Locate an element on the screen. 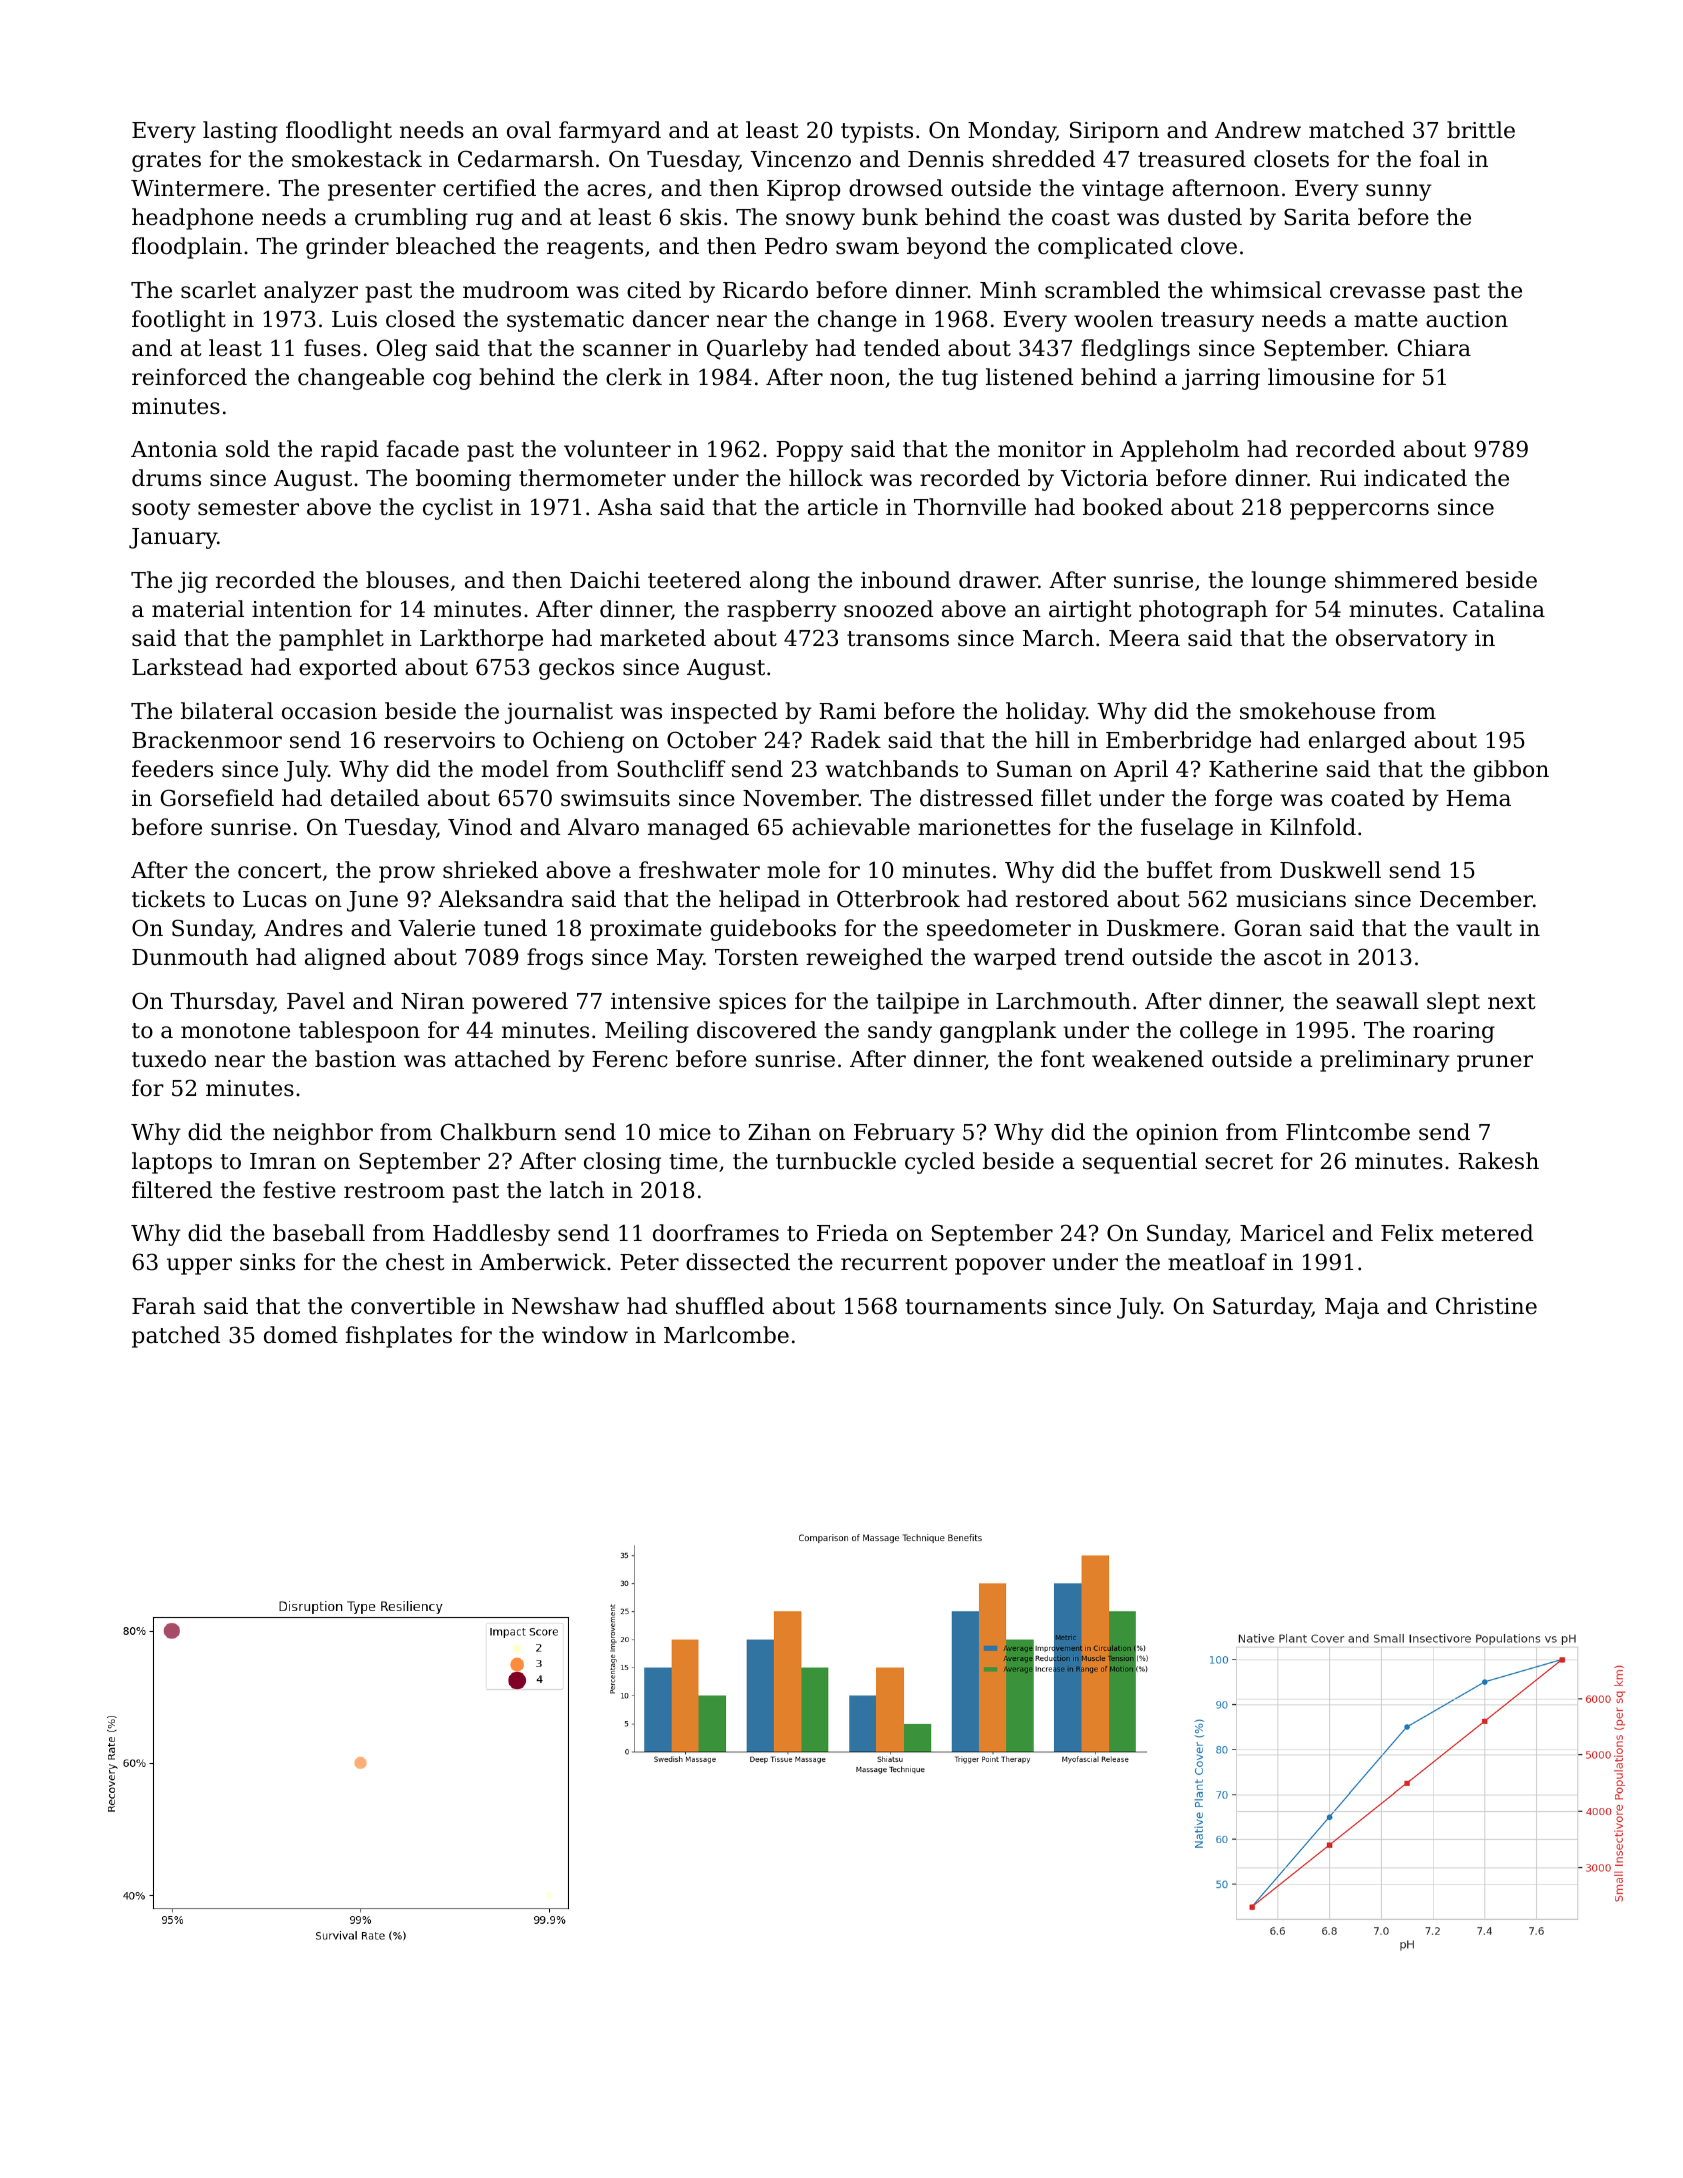 The height and width of the screenshot is (2178, 1683). shuffled is located at coordinates (720, 1306).
